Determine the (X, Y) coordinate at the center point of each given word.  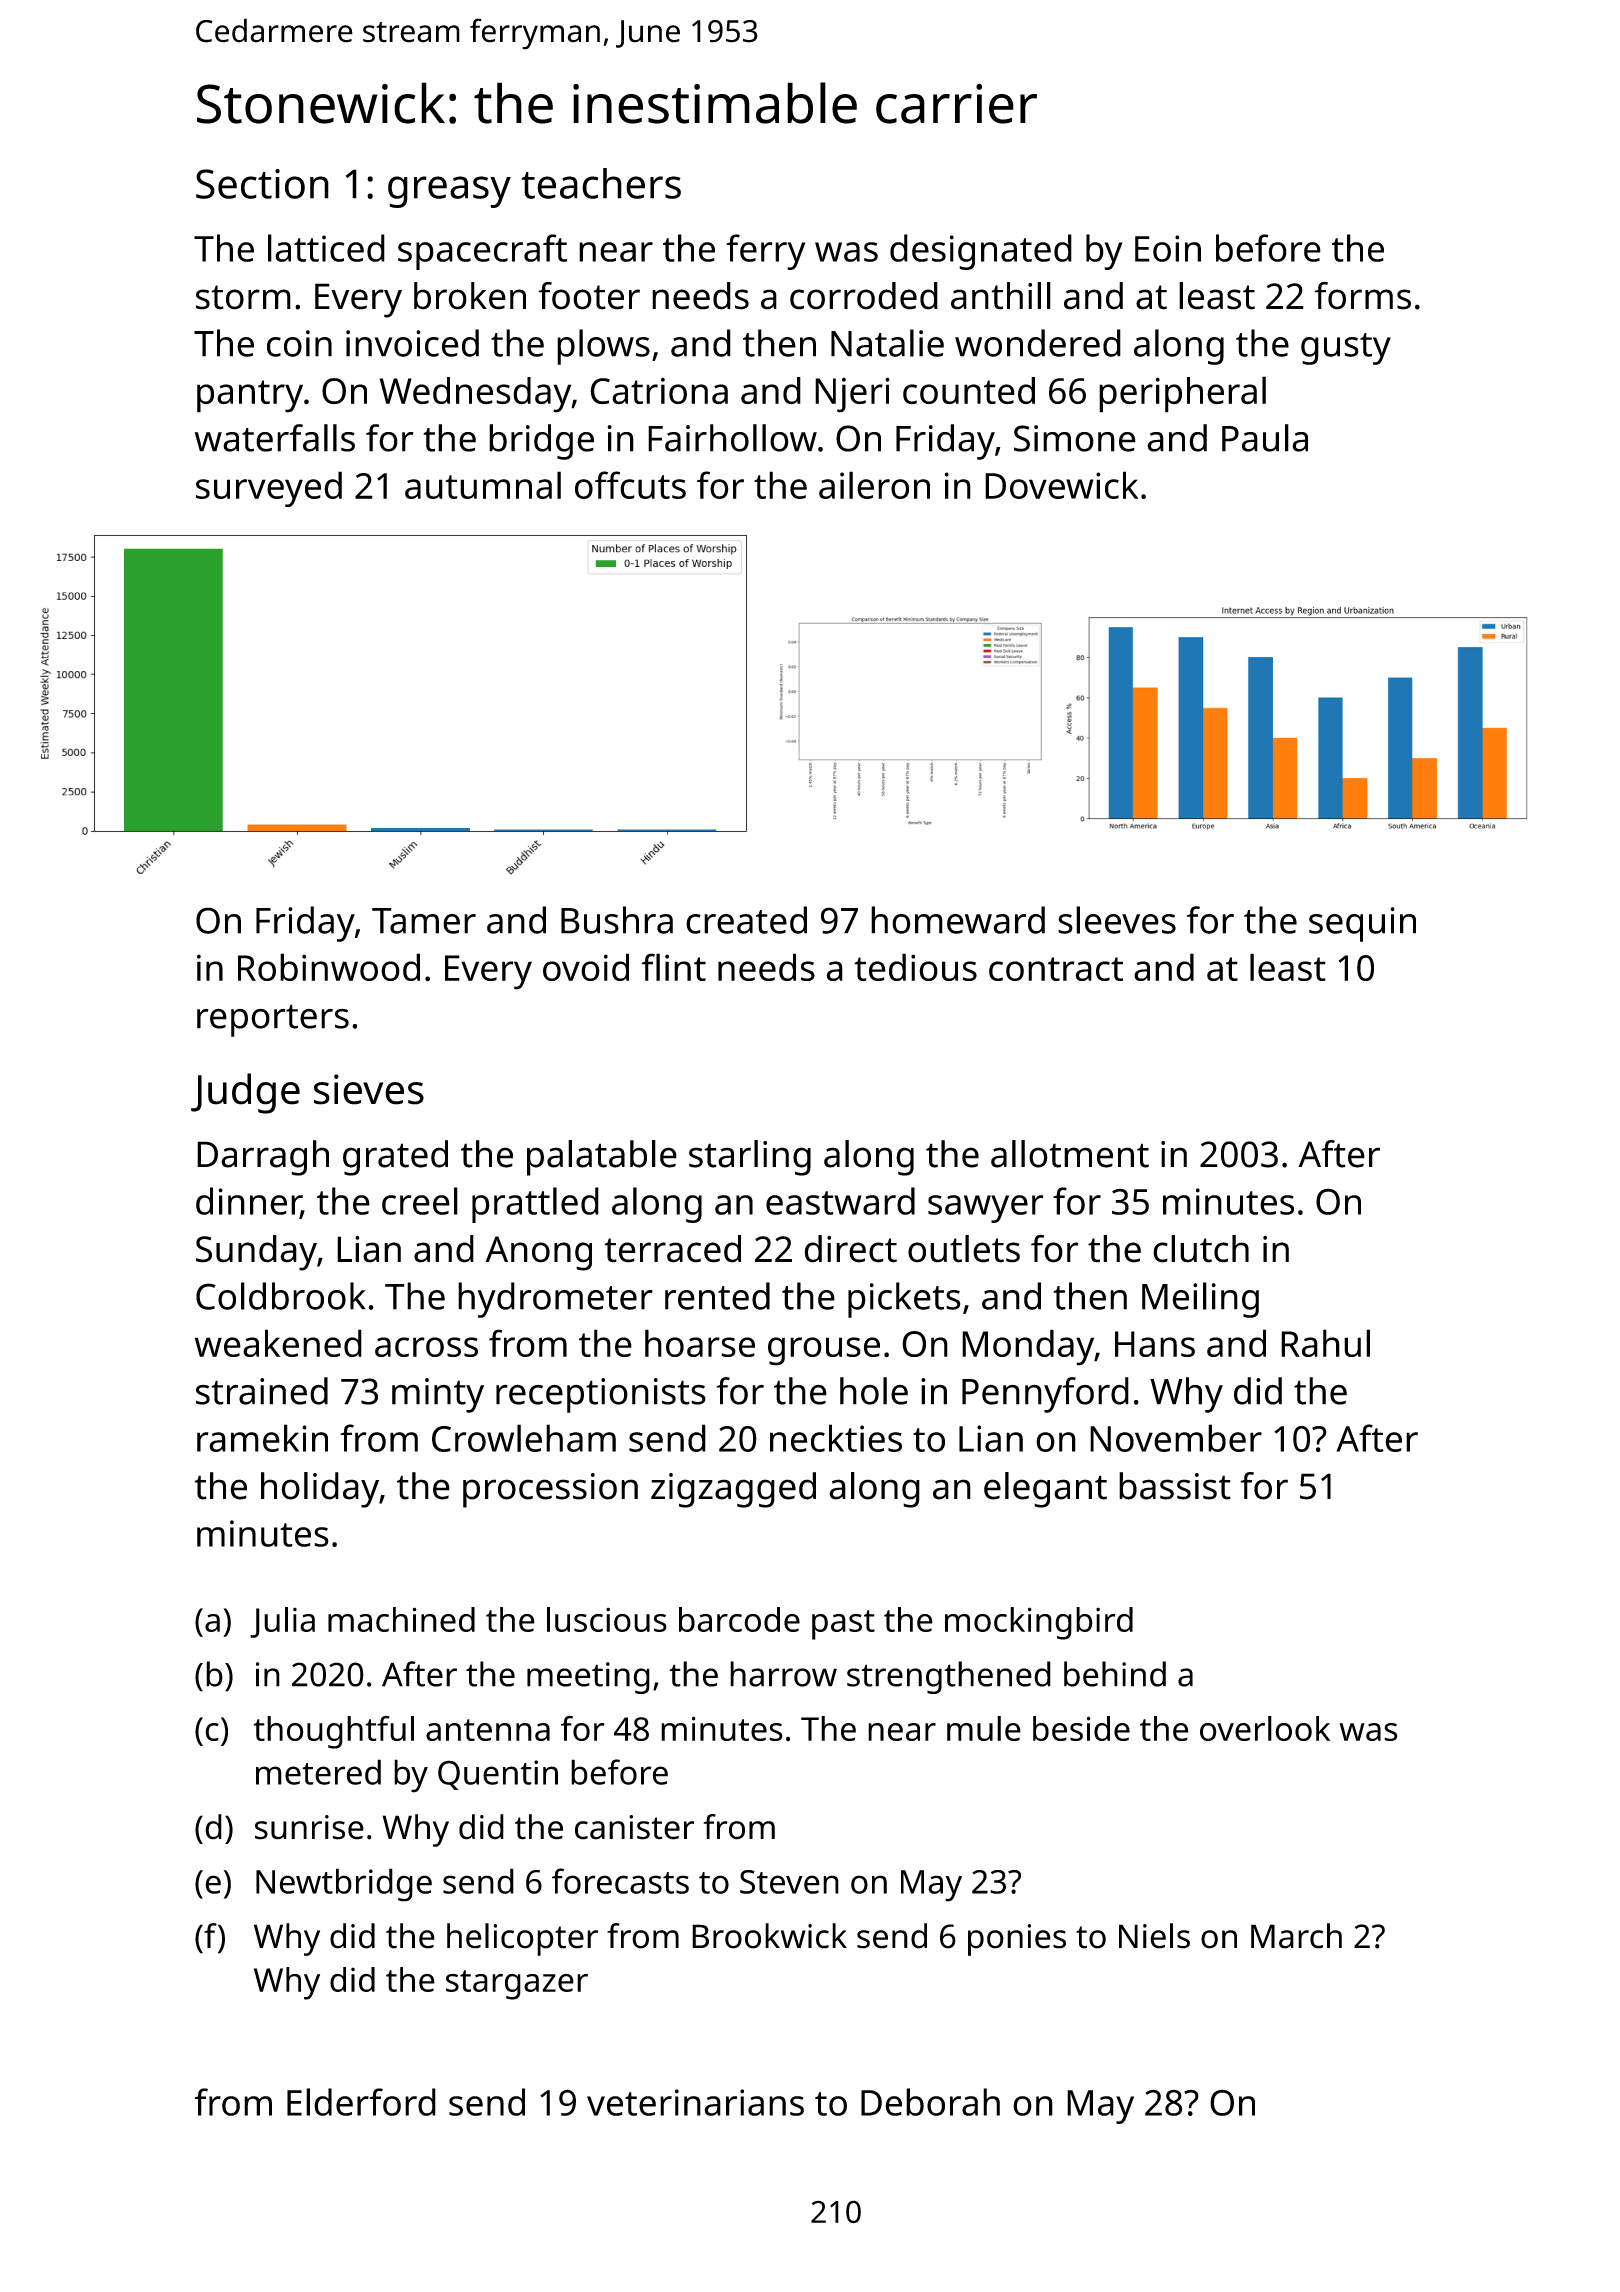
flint (673, 967)
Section (262, 184)
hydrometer (555, 1300)
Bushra (617, 920)
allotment (1070, 1154)
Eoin (1168, 248)
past (843, 1625)
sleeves (1117, 920)
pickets (904, 1300)
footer (589, 296)
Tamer (424, 921)
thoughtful (334, 1732)
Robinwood (329, 967)
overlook (1265, 1728)
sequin (1362, 924)
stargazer (517, 1985)
